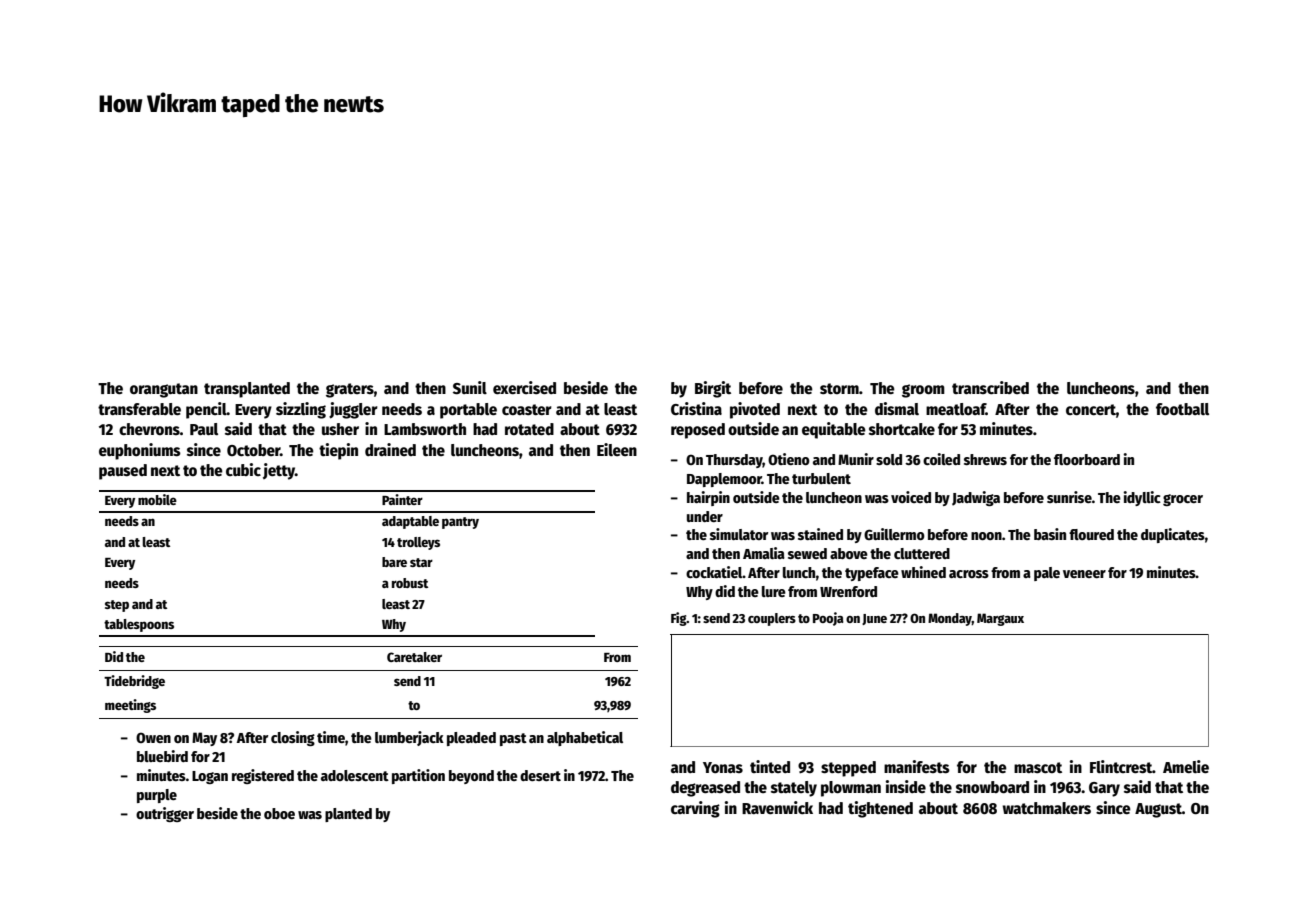 The image size is (1308, 924). What do you see at coordinates (410, 583) in the image?
I see `robust` at bounding box center [410, 583].
